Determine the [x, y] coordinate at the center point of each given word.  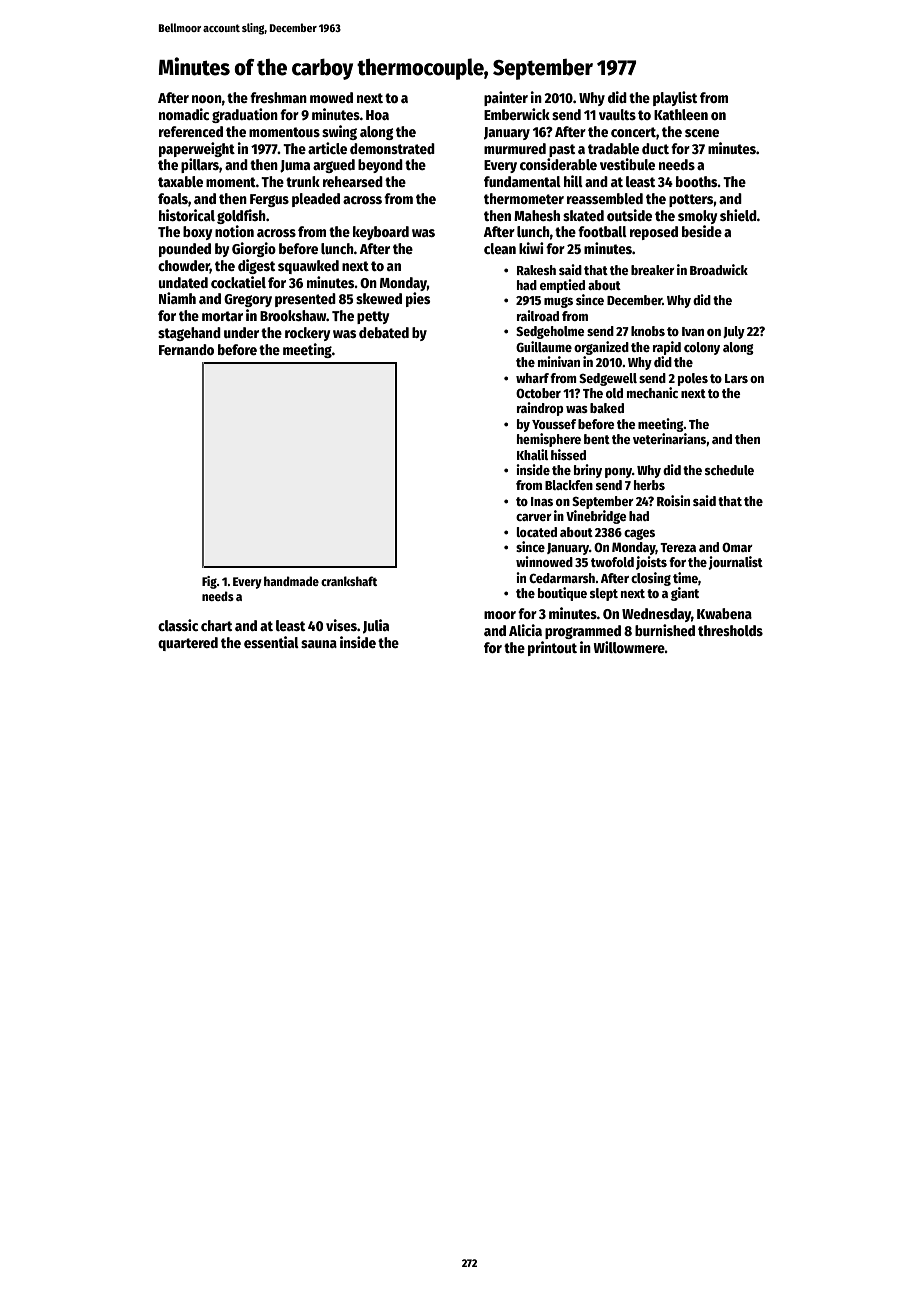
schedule [729, 470]
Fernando [186, 349]
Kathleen [681, 114]
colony [702, 348]
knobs [648, 331]
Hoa [377, 115]
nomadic [184, 114]
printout [552, 648]
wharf [532, 378]
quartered [188, 644]
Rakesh [536, 270]
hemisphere [549, 440]
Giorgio [254, 249]
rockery [307, 334]
